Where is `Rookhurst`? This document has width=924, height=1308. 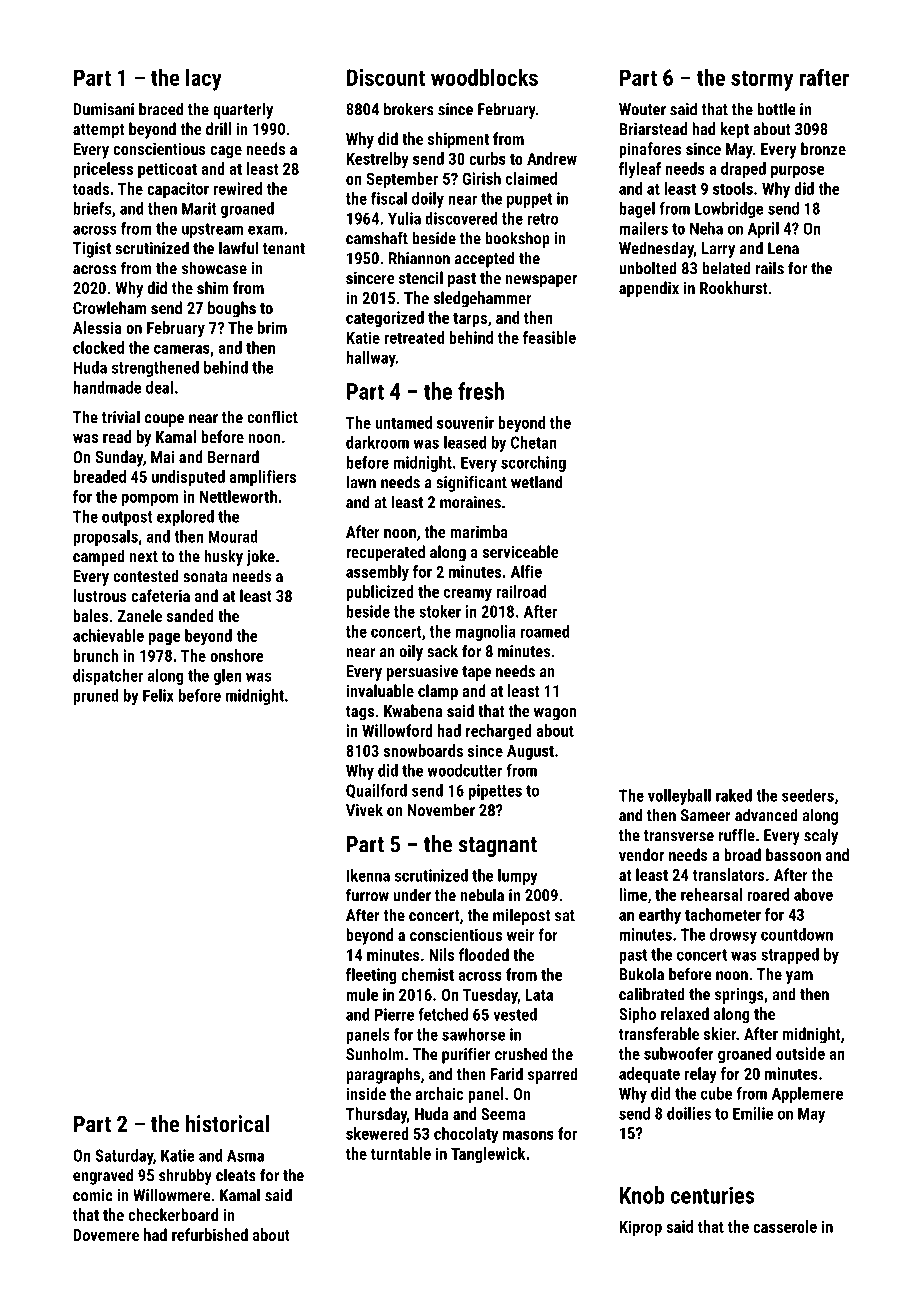
Rookhurst is located at coordinates (733, 287).
